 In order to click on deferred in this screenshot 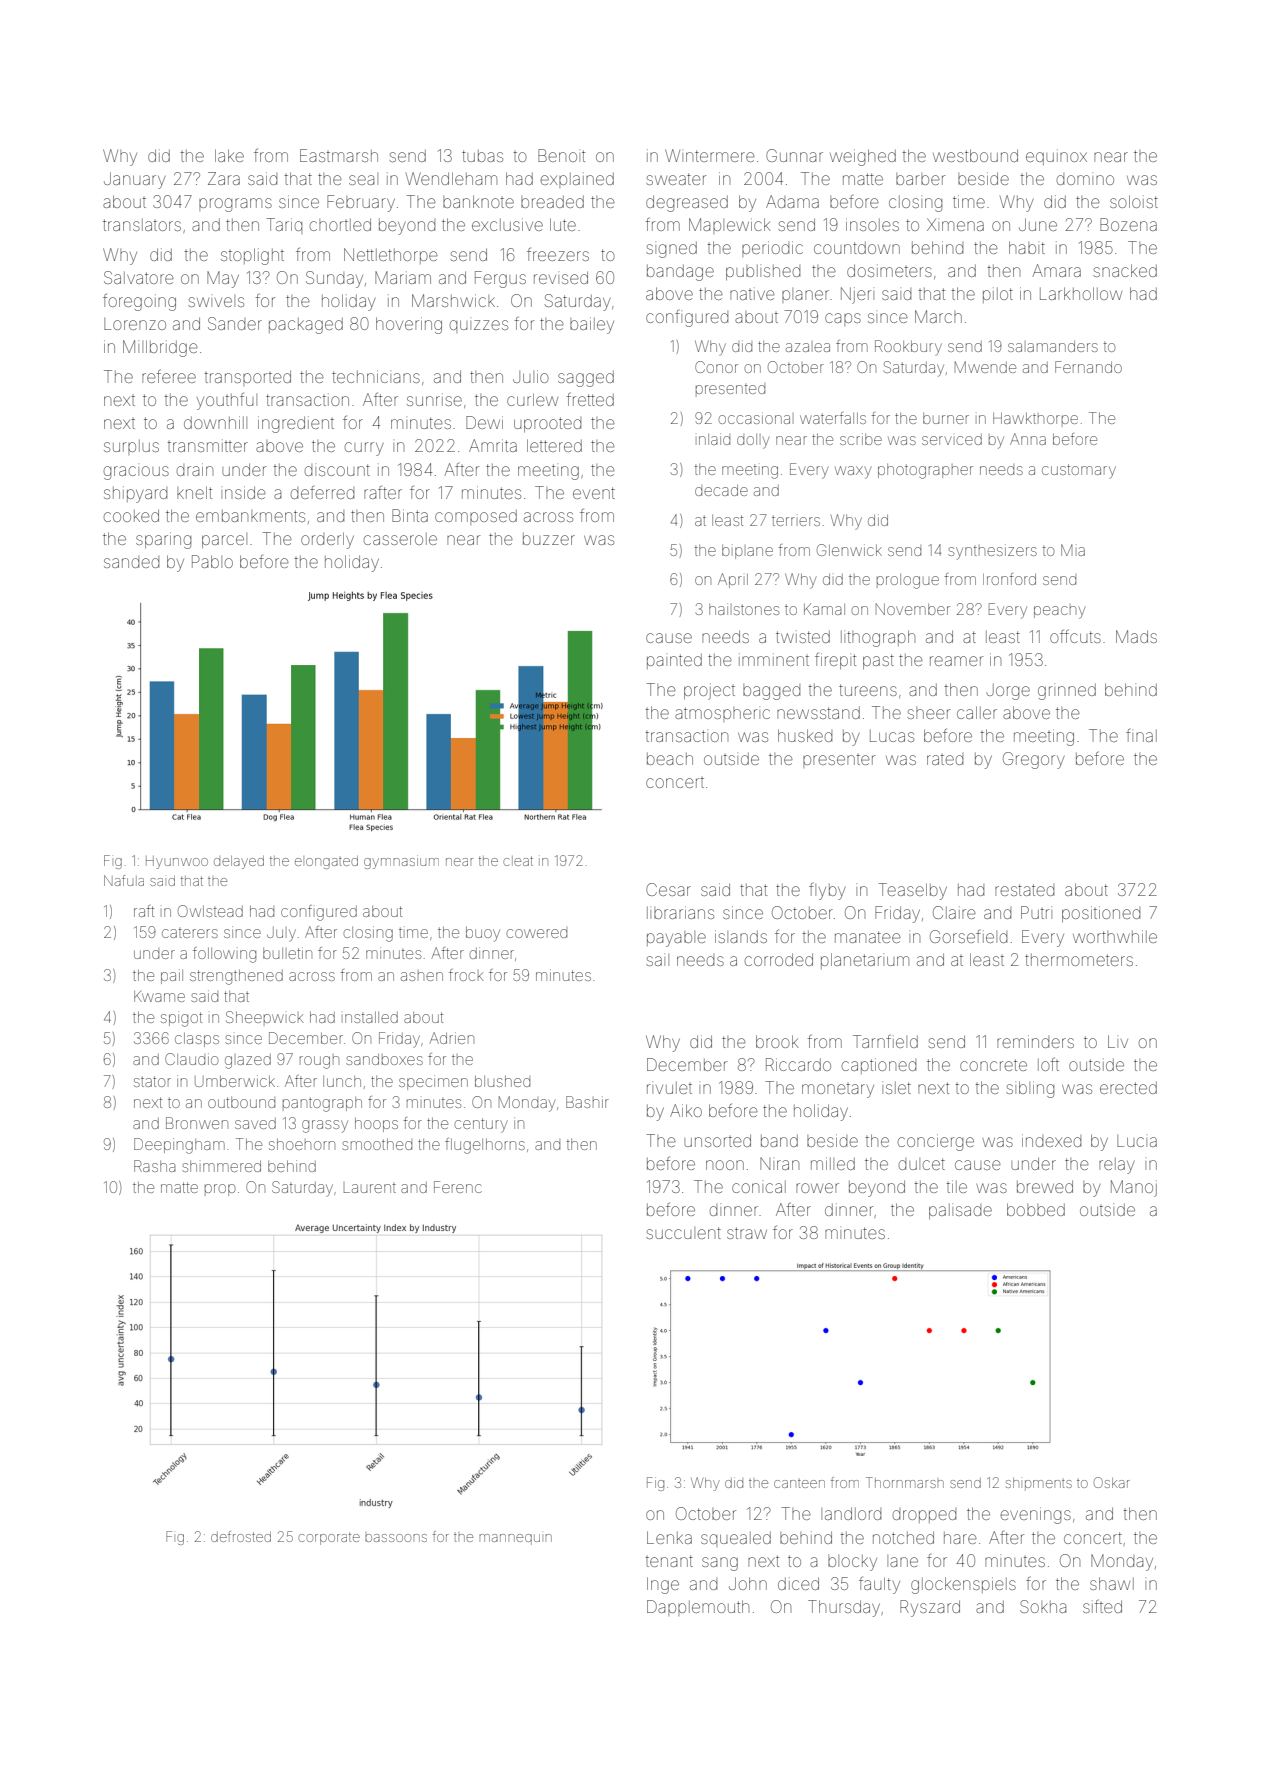, I will do `click(322, 492)`.
